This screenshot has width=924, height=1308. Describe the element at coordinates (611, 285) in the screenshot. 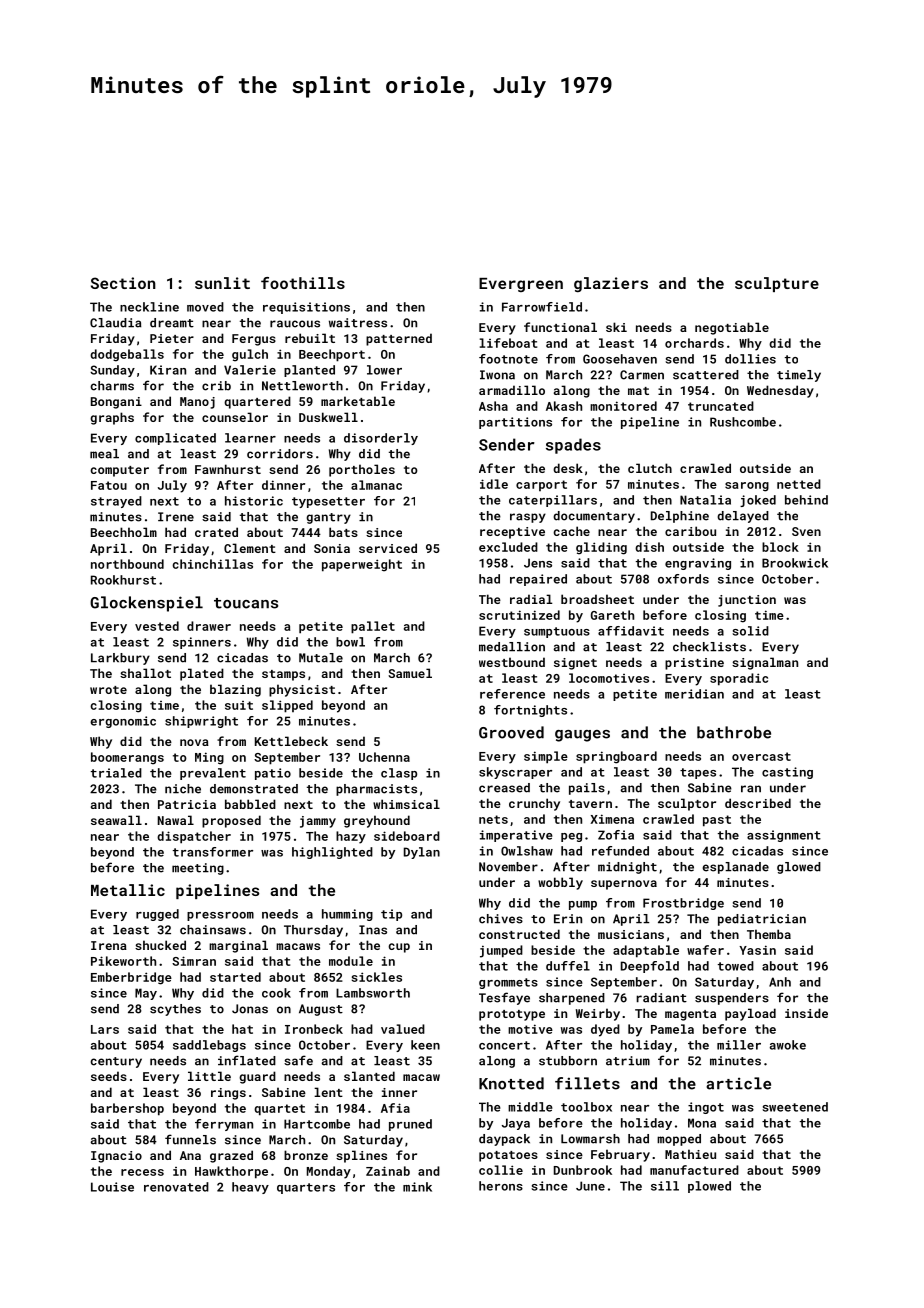

I see `glaziers` at that location.
